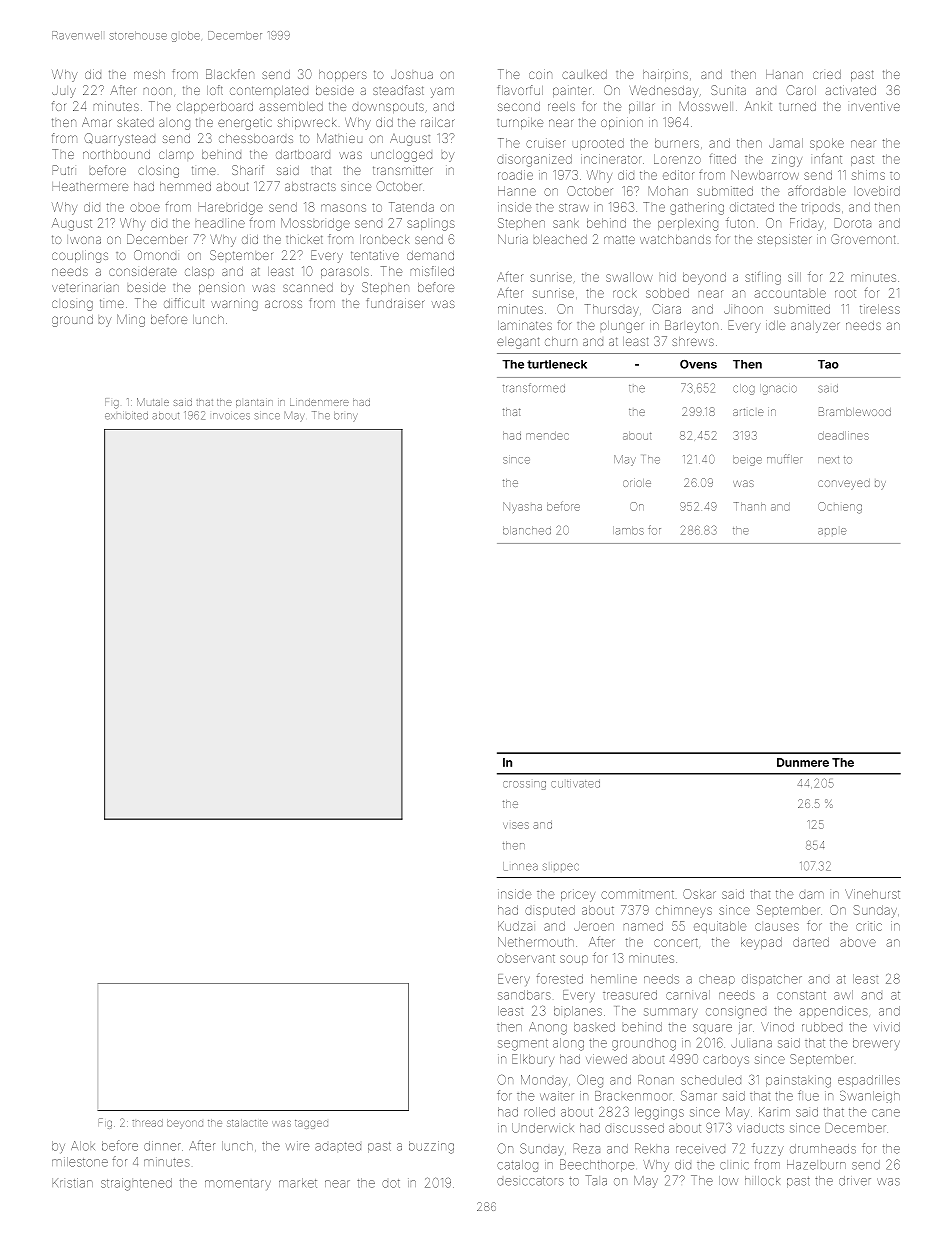  Describe the element at coordinates (136, 1184) in the document. I see `straightened` at that location.
